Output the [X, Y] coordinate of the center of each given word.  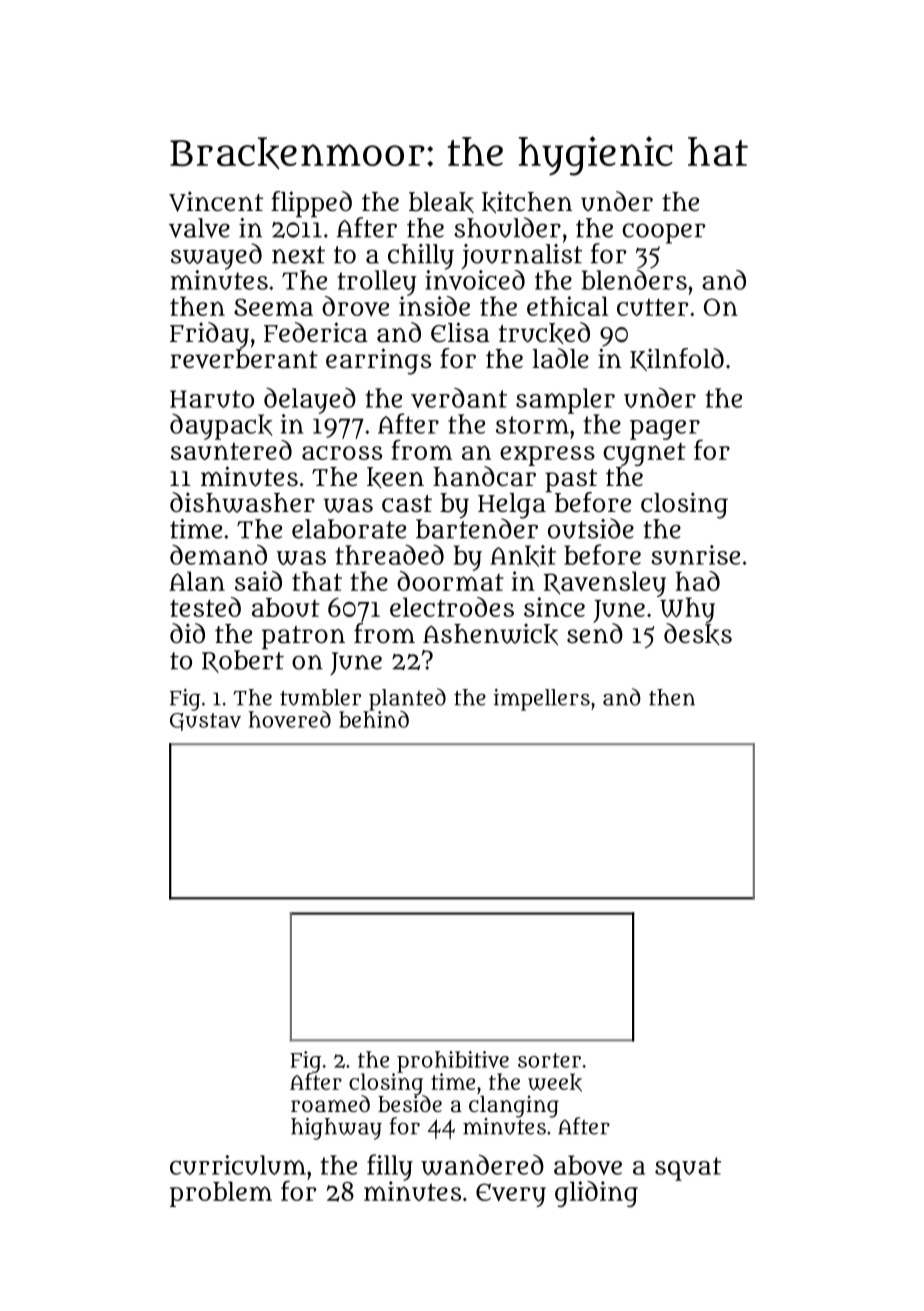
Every [511, 1195]
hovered [290, 719]
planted [407, 699]
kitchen [527, 202]
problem [221, 1194]
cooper [664, 233]
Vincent [216, 201]
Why [687, 610]
